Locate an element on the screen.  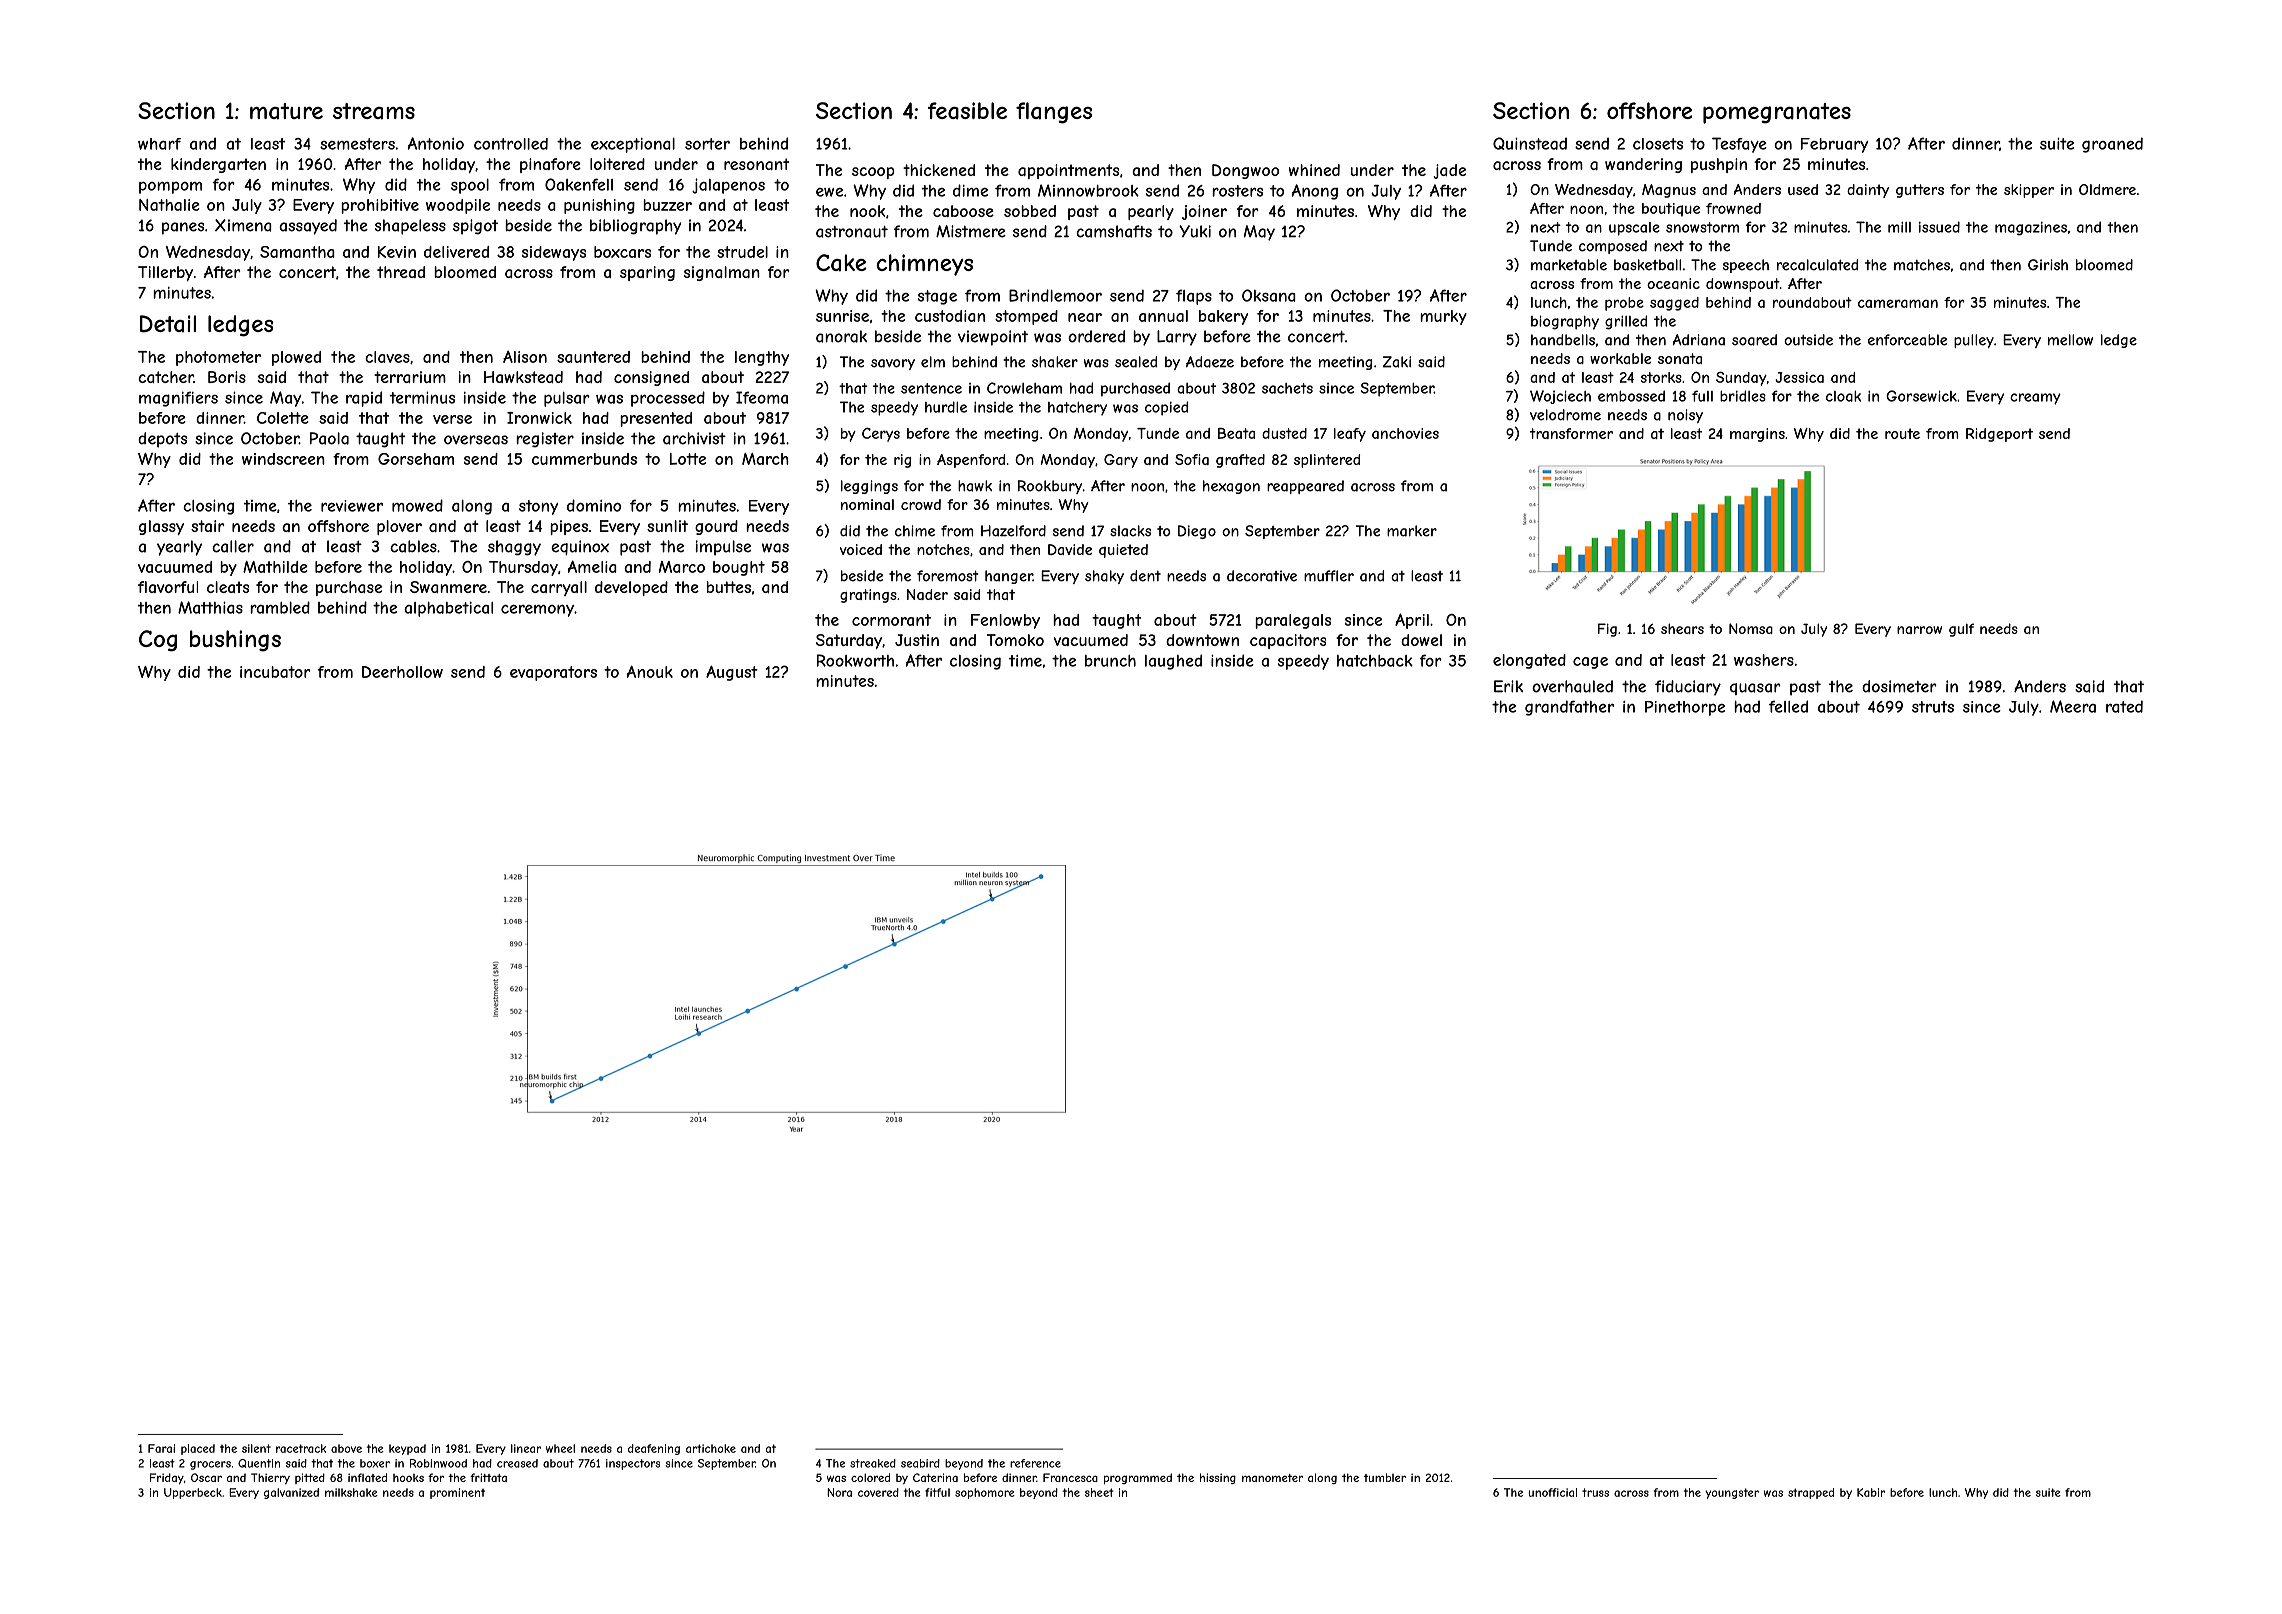
evaporators is located at coordinates (553, 673).
